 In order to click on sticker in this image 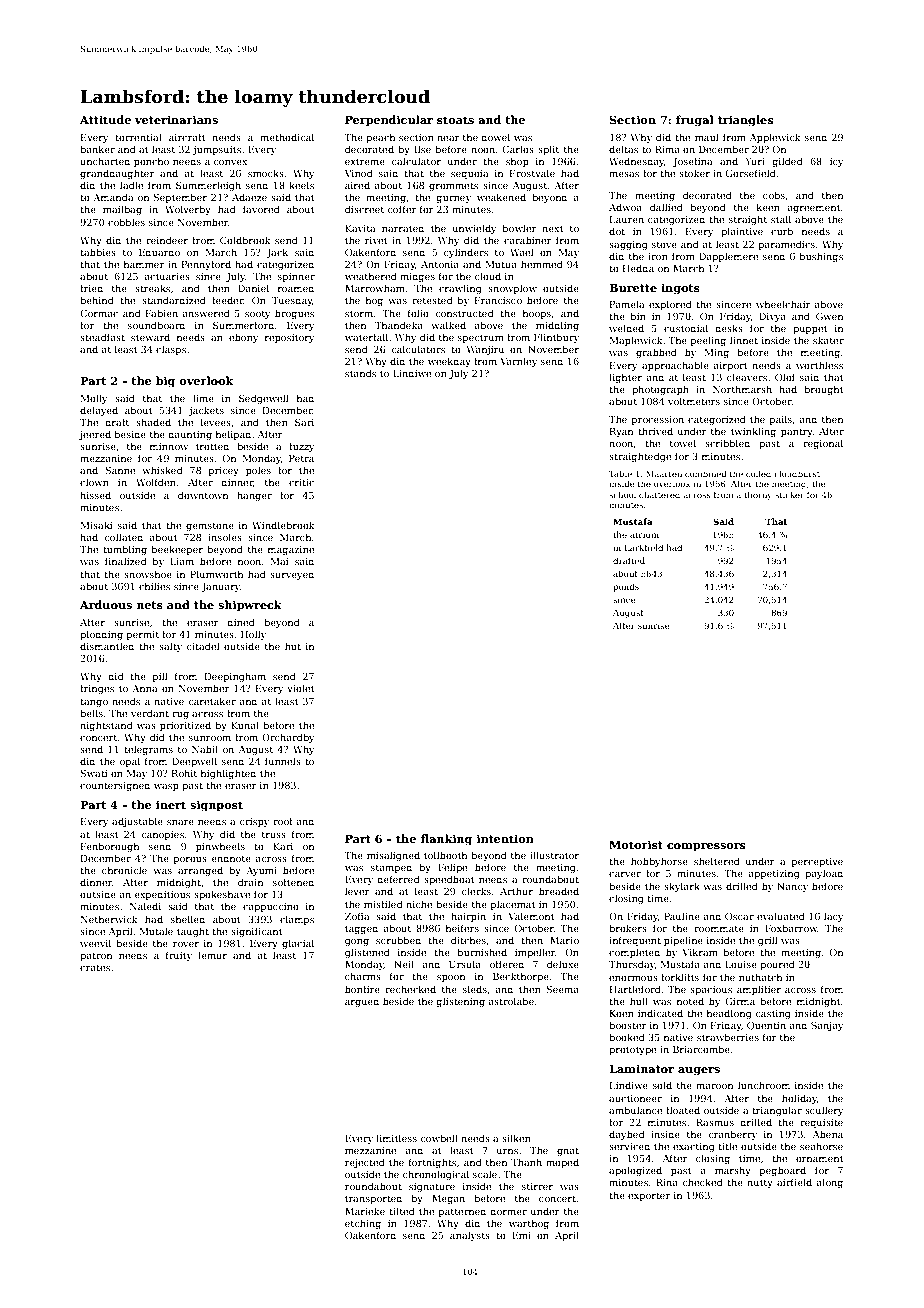, I will do `click(789, 494)`.
